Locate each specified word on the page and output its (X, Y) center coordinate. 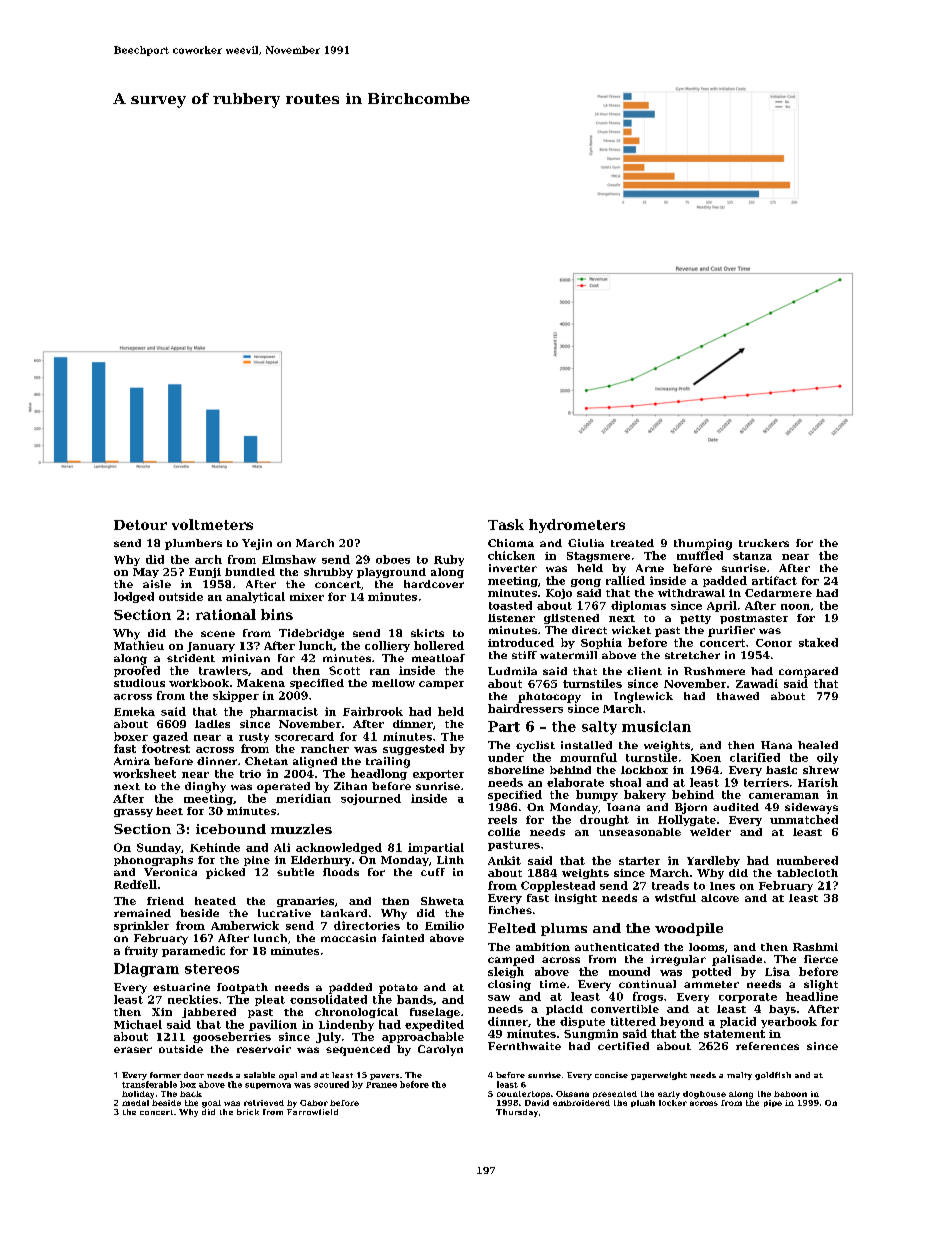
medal (135, 1103)
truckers (764, 543)
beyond (682, 1022)
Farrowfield (312, 1112)
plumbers (193, 544)
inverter (513, 568)
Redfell (135, 884)
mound (629, 971)
